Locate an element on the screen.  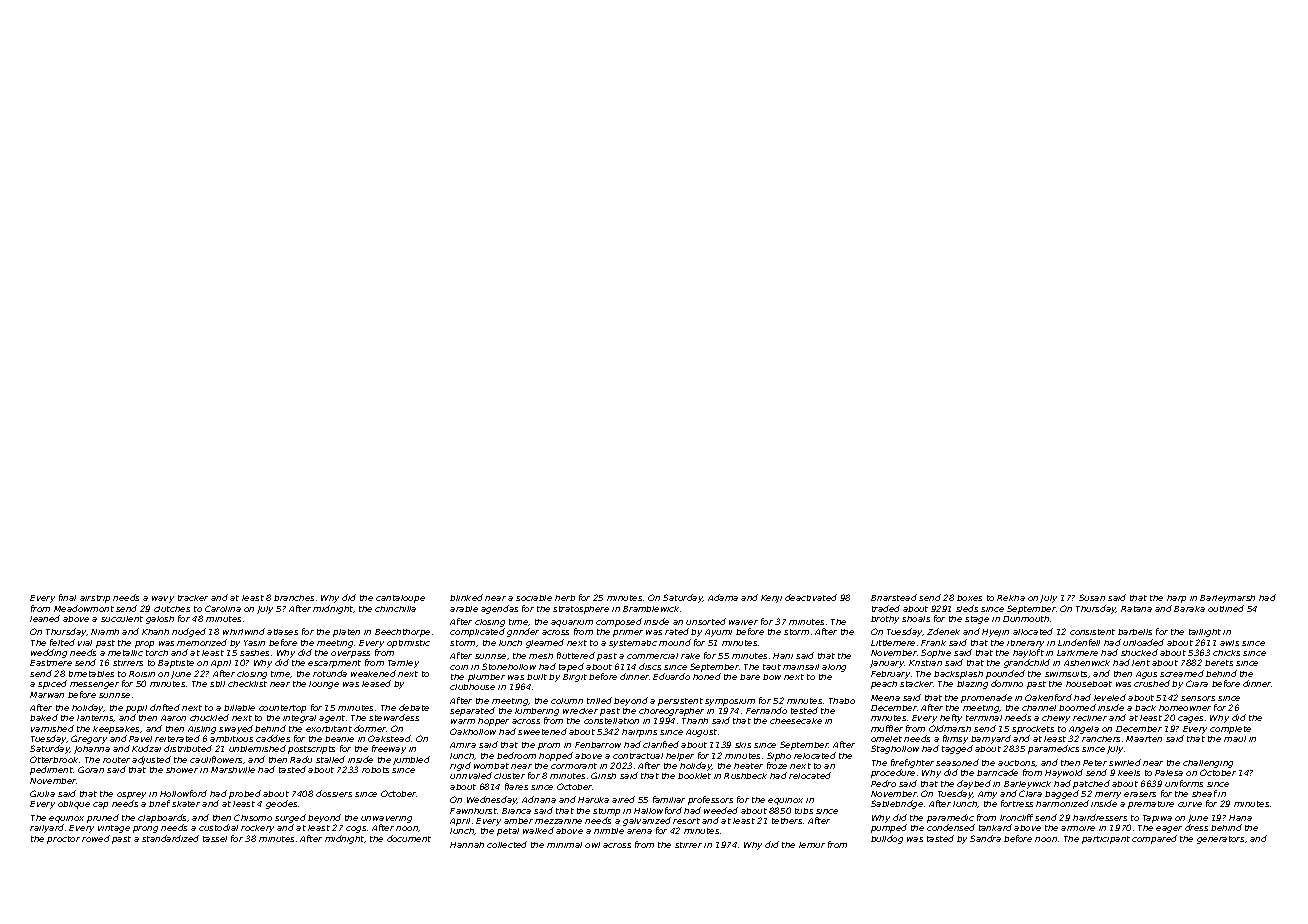
chicks is located at coordinates (1226, 653).
